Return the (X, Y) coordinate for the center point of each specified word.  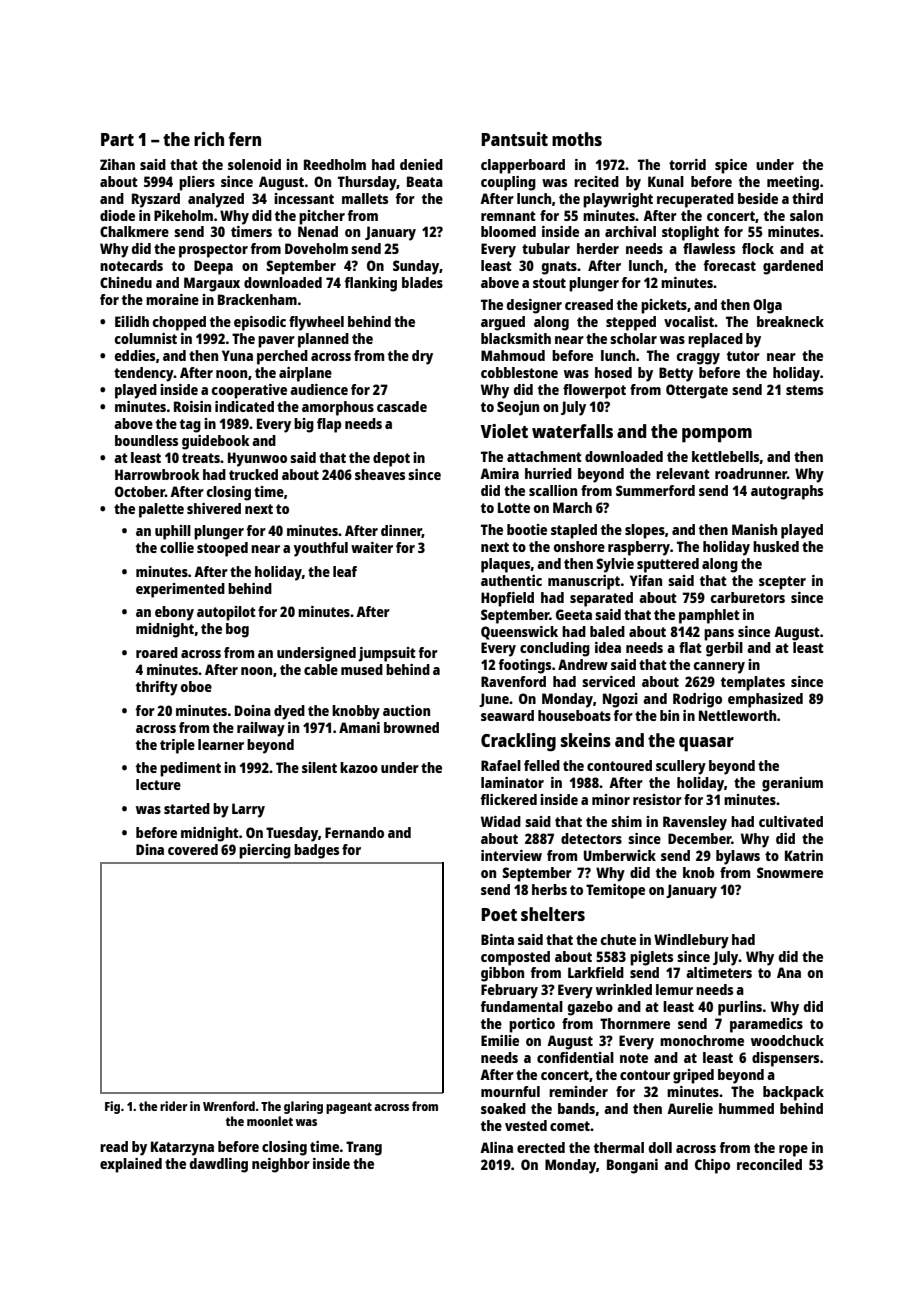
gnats (559, 268)
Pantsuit (514, 139)
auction (406, 710)
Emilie (500, 1040)
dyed (289, 712)
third (807, 198)
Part (117, 139)
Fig (112, 1107)
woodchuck (787, 1040)
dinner (401, 531)
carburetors (748, 597)
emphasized (765, 700)
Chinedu (126, 282)
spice (731, 166)
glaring (303, 1107)
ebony (174, 613)
